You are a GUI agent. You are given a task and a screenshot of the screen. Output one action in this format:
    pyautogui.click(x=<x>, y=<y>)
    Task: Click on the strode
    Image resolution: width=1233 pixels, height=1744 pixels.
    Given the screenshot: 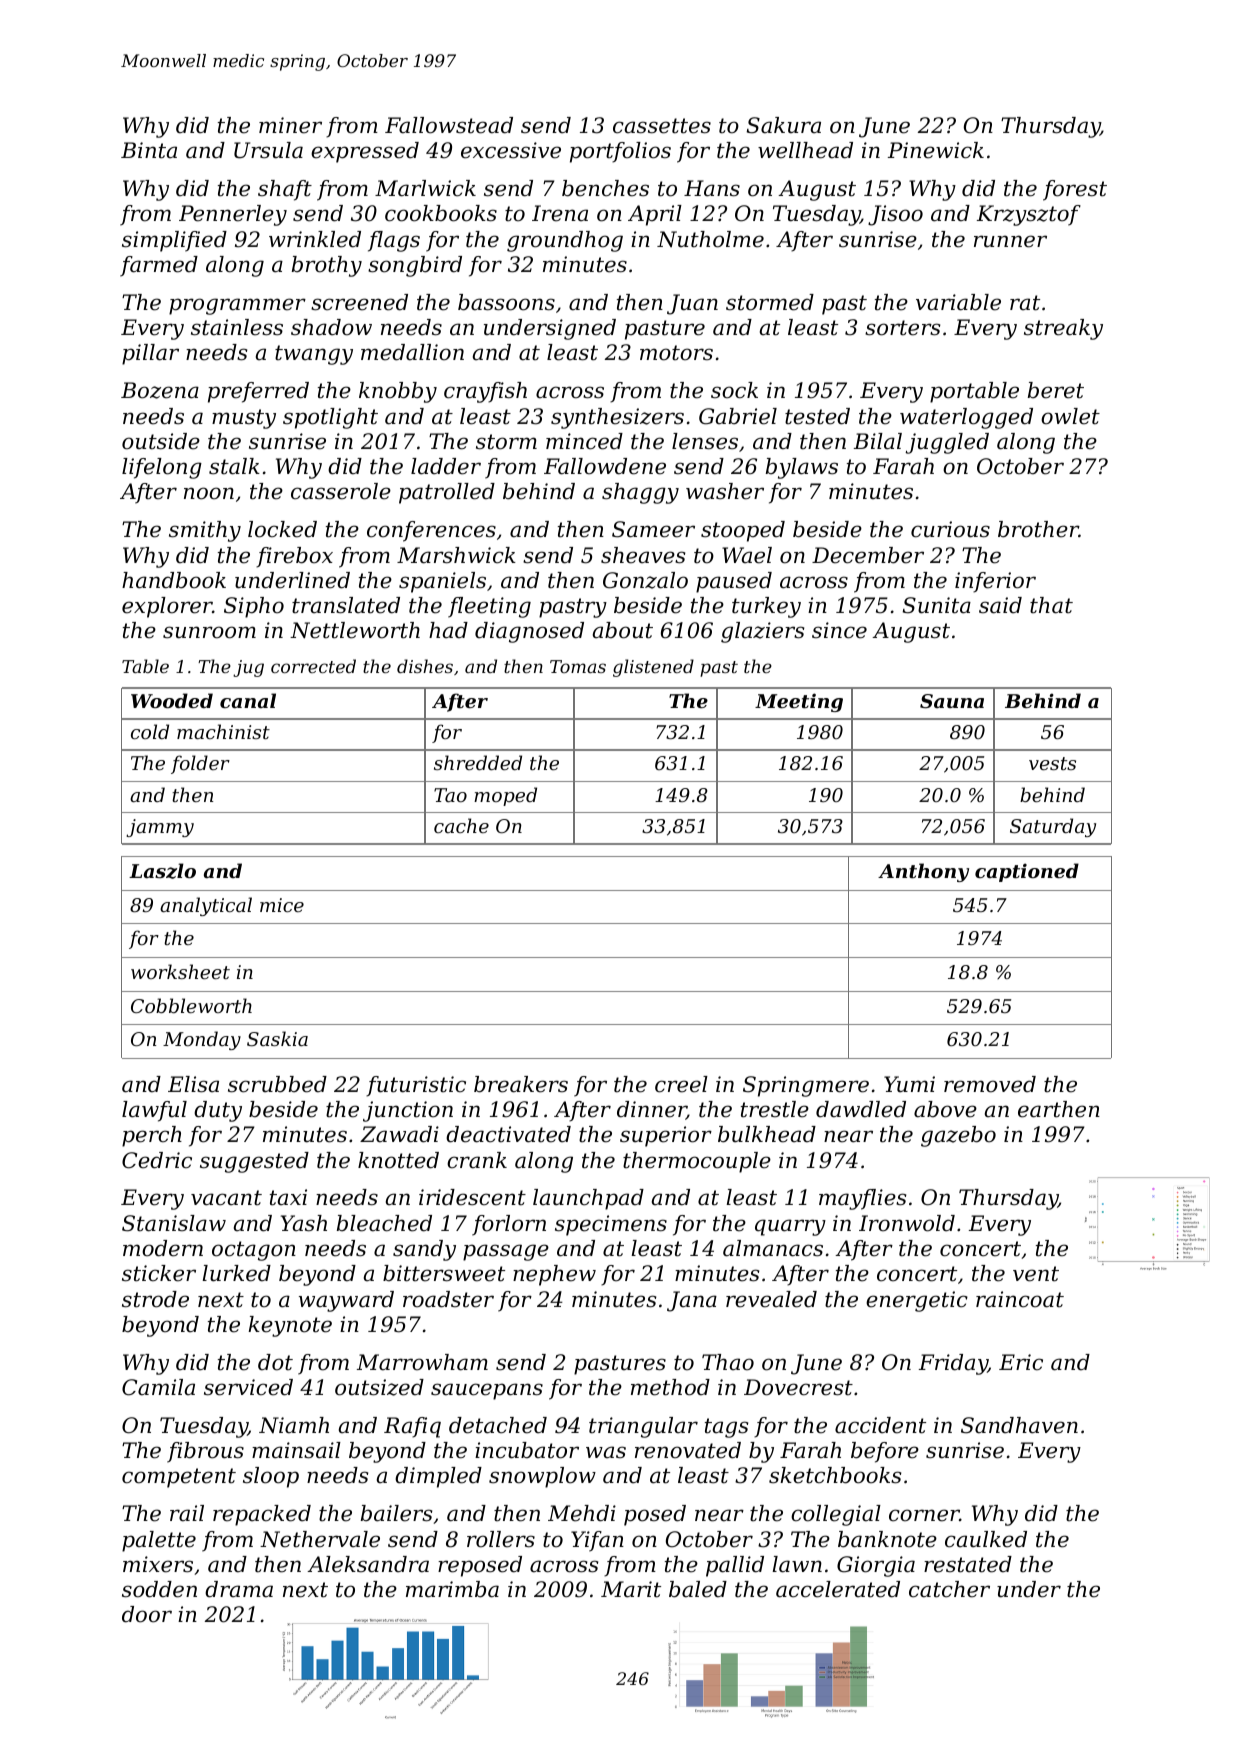 What is the action you would take?
    pyautogui.click(x=155, y=1299)
